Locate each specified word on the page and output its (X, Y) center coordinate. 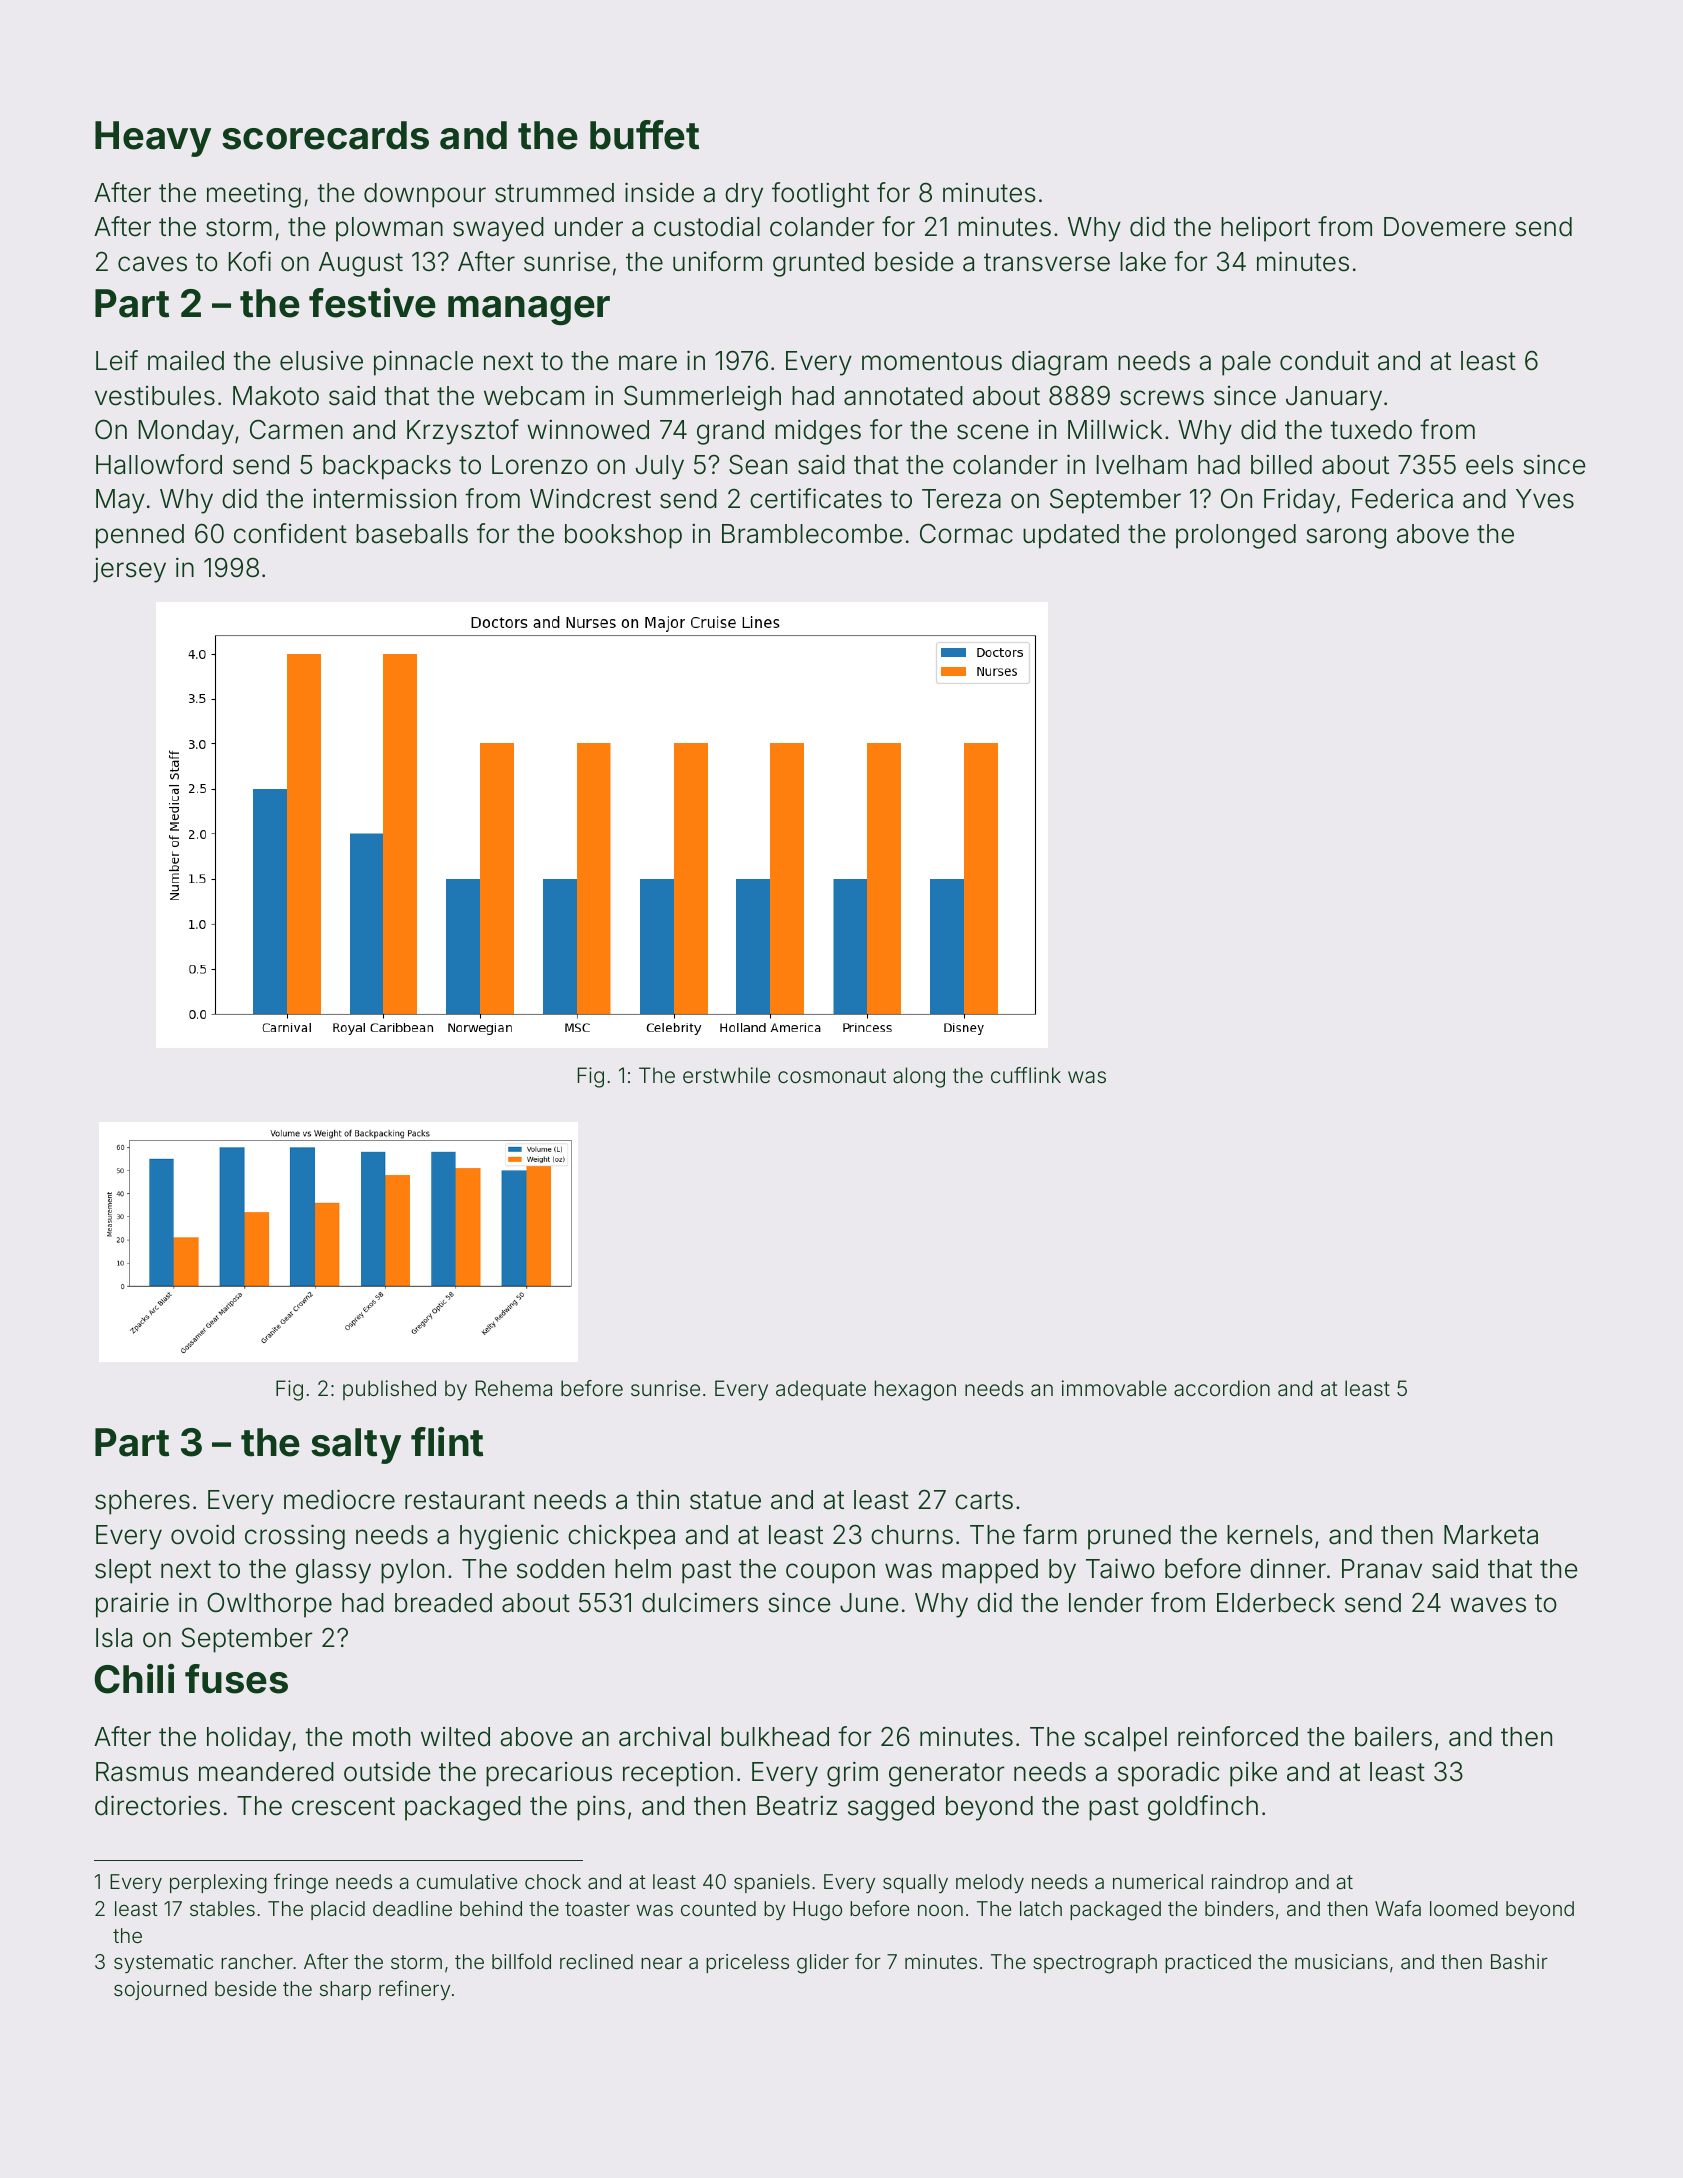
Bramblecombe (812, 534)
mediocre (339, 1499)
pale (1246, 363)
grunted (818, 264)
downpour (425, 195)
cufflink (1026, 1075)
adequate (821, 1390)
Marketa (1491, 1535)
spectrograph (1095, 1964)
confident (290, 533)
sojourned (160, 1990)
